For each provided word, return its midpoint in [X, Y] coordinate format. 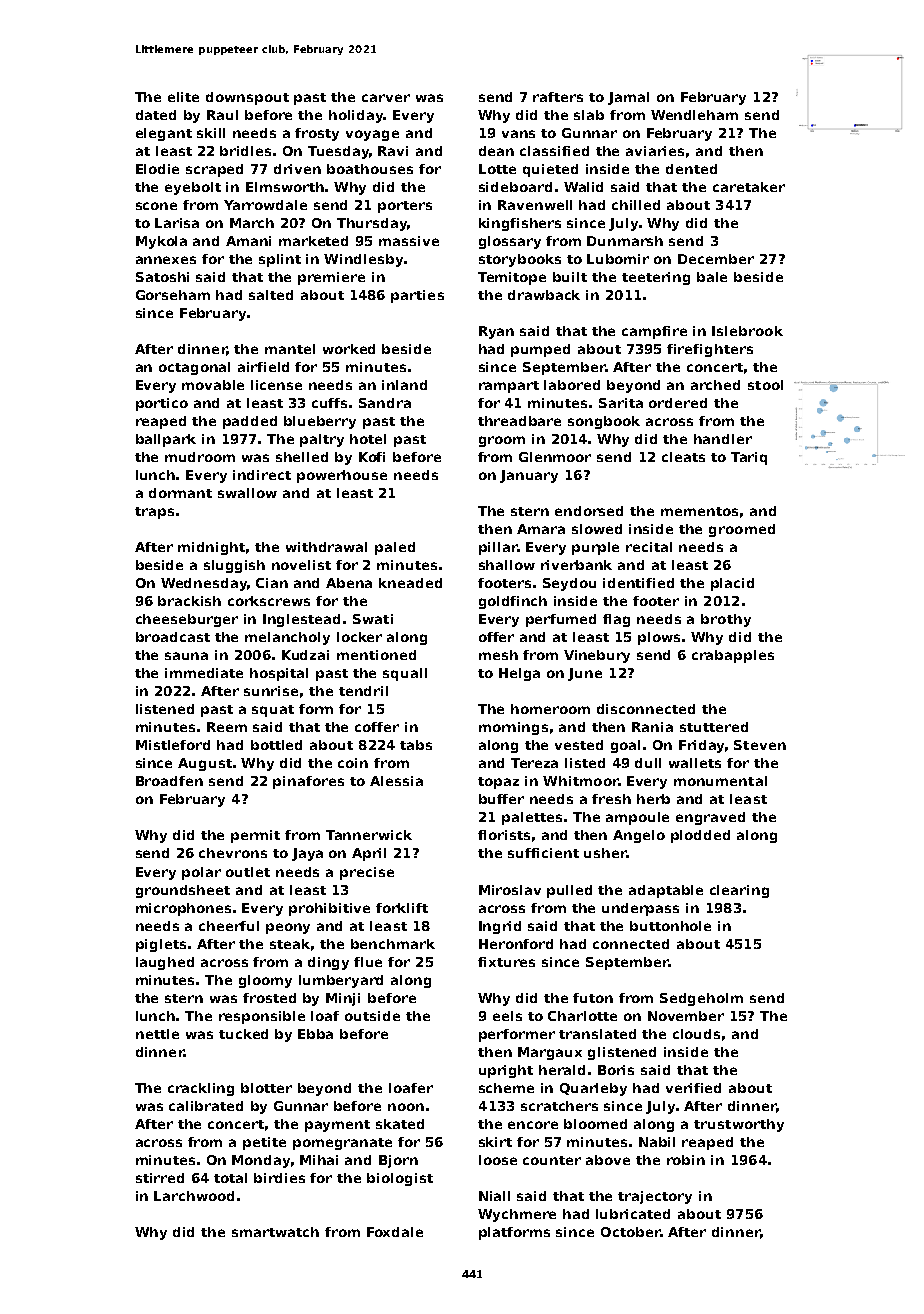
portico [162, 404]
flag [616, 620]
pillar [498, 548]
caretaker [749, 187]
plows [659, 638]
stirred [160, 1178]
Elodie [157, 169]
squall [405, 674]
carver [386, 98]
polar [201, 873]
